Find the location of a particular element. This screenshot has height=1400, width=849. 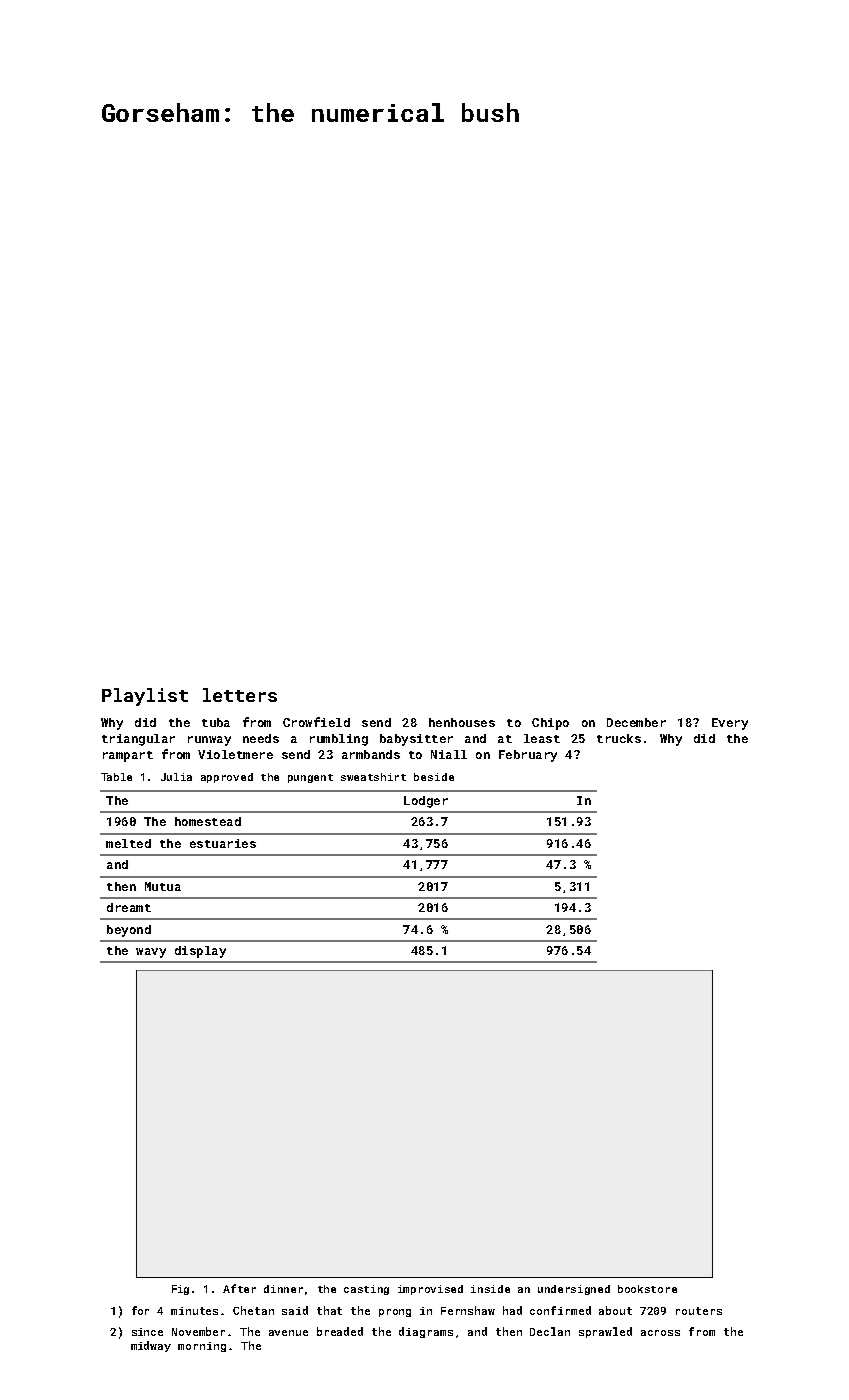

Chetan is located at coordinates (253, 1310).
